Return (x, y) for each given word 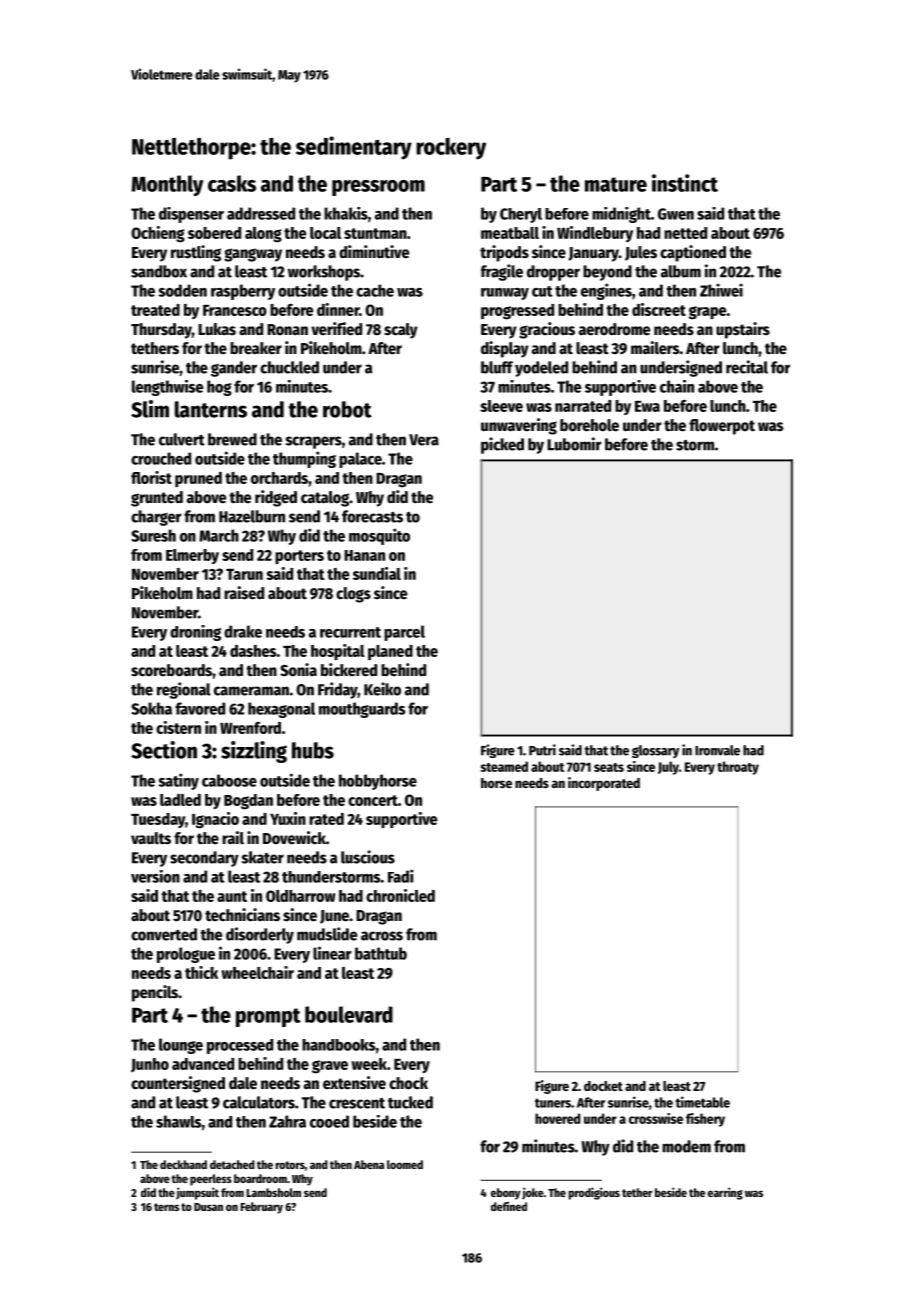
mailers (655, 348)
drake (243, 631)
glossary (655, 751)
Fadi (401, 876)
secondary (204, 859)
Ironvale (717, 750)
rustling (196, 253)
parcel (404, 633)
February (262, 1208)
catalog (325, 499)
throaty (738, 768)
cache (375, 290)
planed (390, 652)
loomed (405, 1164)
